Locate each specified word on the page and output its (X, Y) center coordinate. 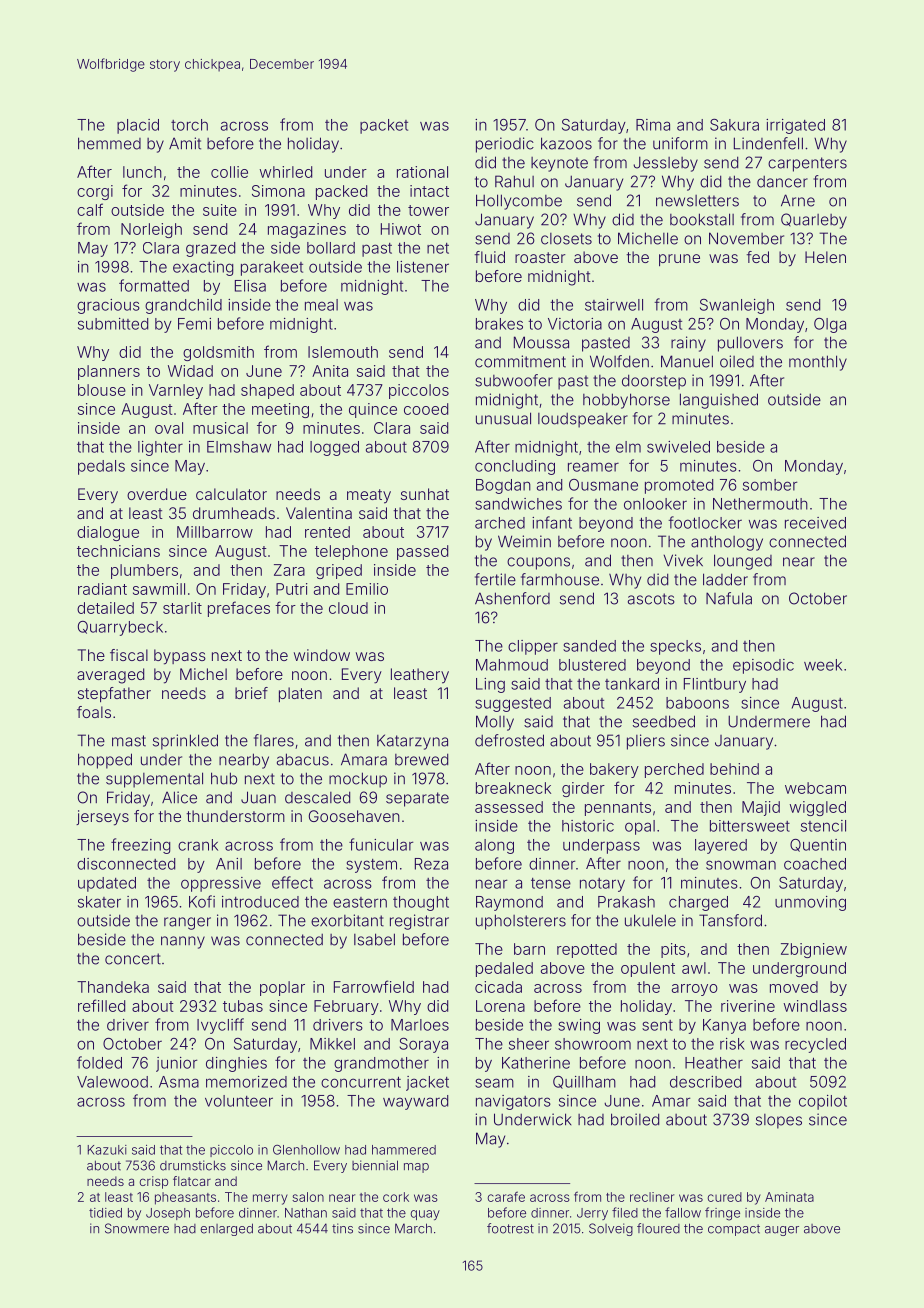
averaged (110, 676)
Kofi (202, 901)
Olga (830, 325)
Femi (194, 324)
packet (384, 126)
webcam (815, 788)
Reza (431, 864)
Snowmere (137, 1228)
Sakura (734, 125)
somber (770, 485)
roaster (540, 257)
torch (189, 125)
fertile (495, 579)
